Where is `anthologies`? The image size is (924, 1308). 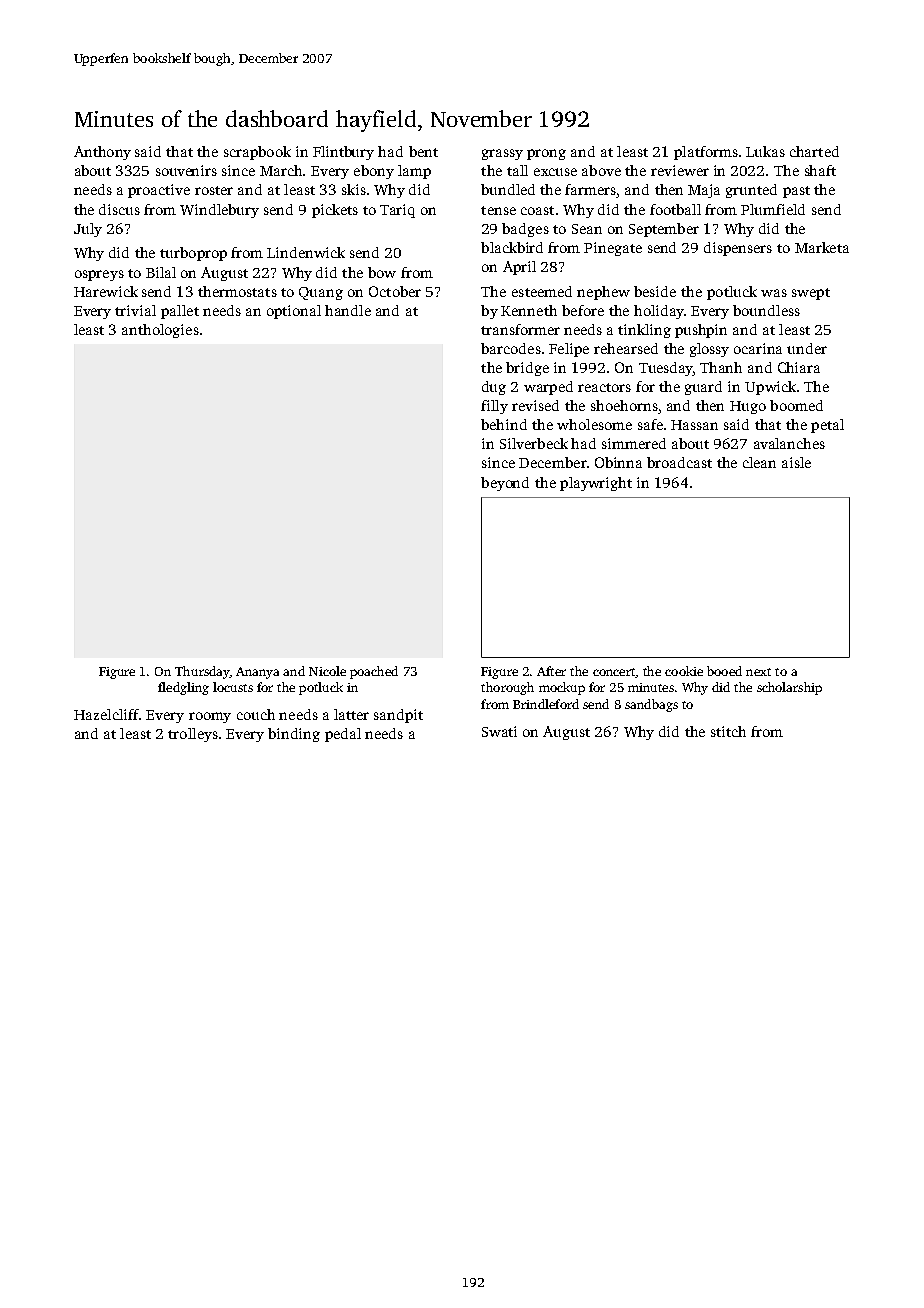 anthologies is located at coordinates (160, 331).
